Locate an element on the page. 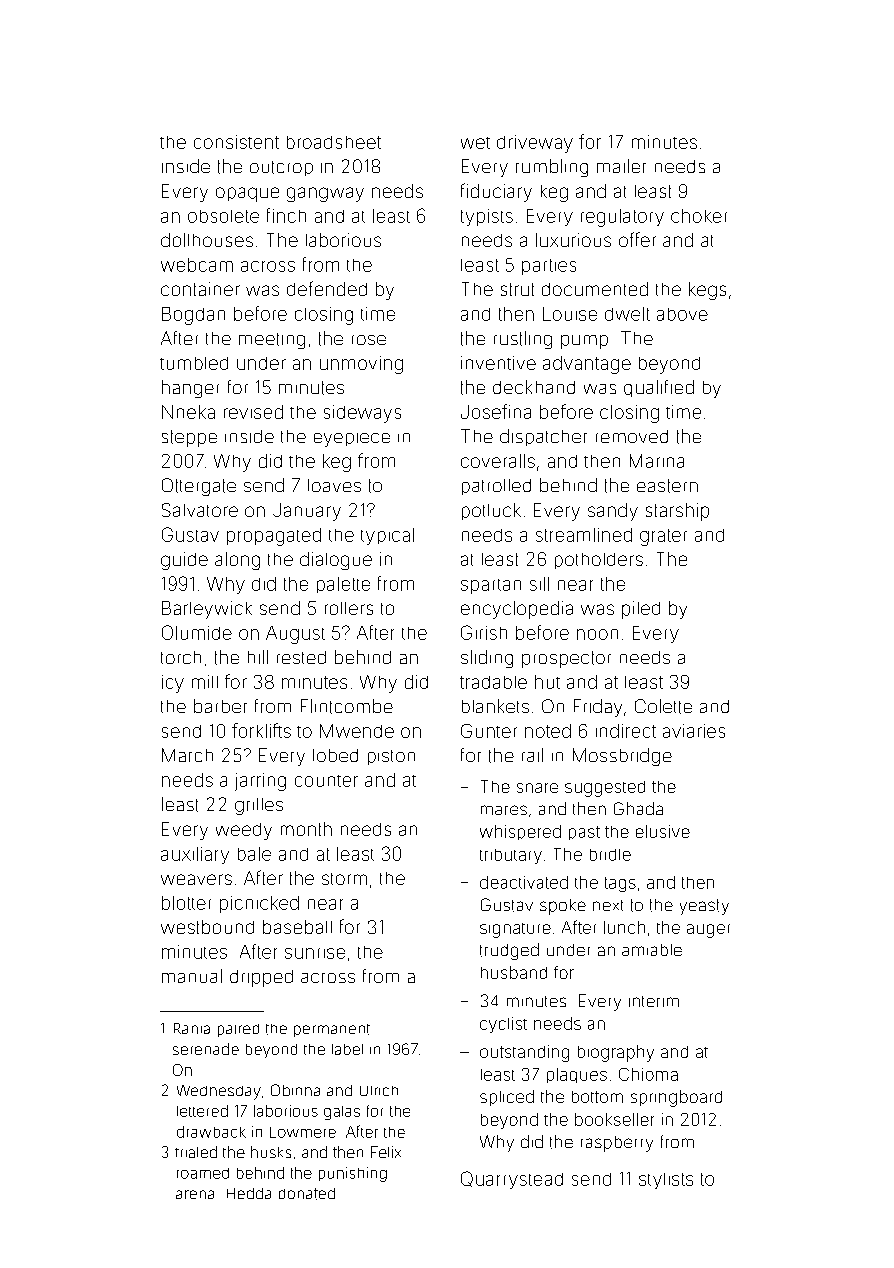 Image resolution: width=894 pixels, height=1268 pixels. Hedda is located at coordinates (249, 1193).
